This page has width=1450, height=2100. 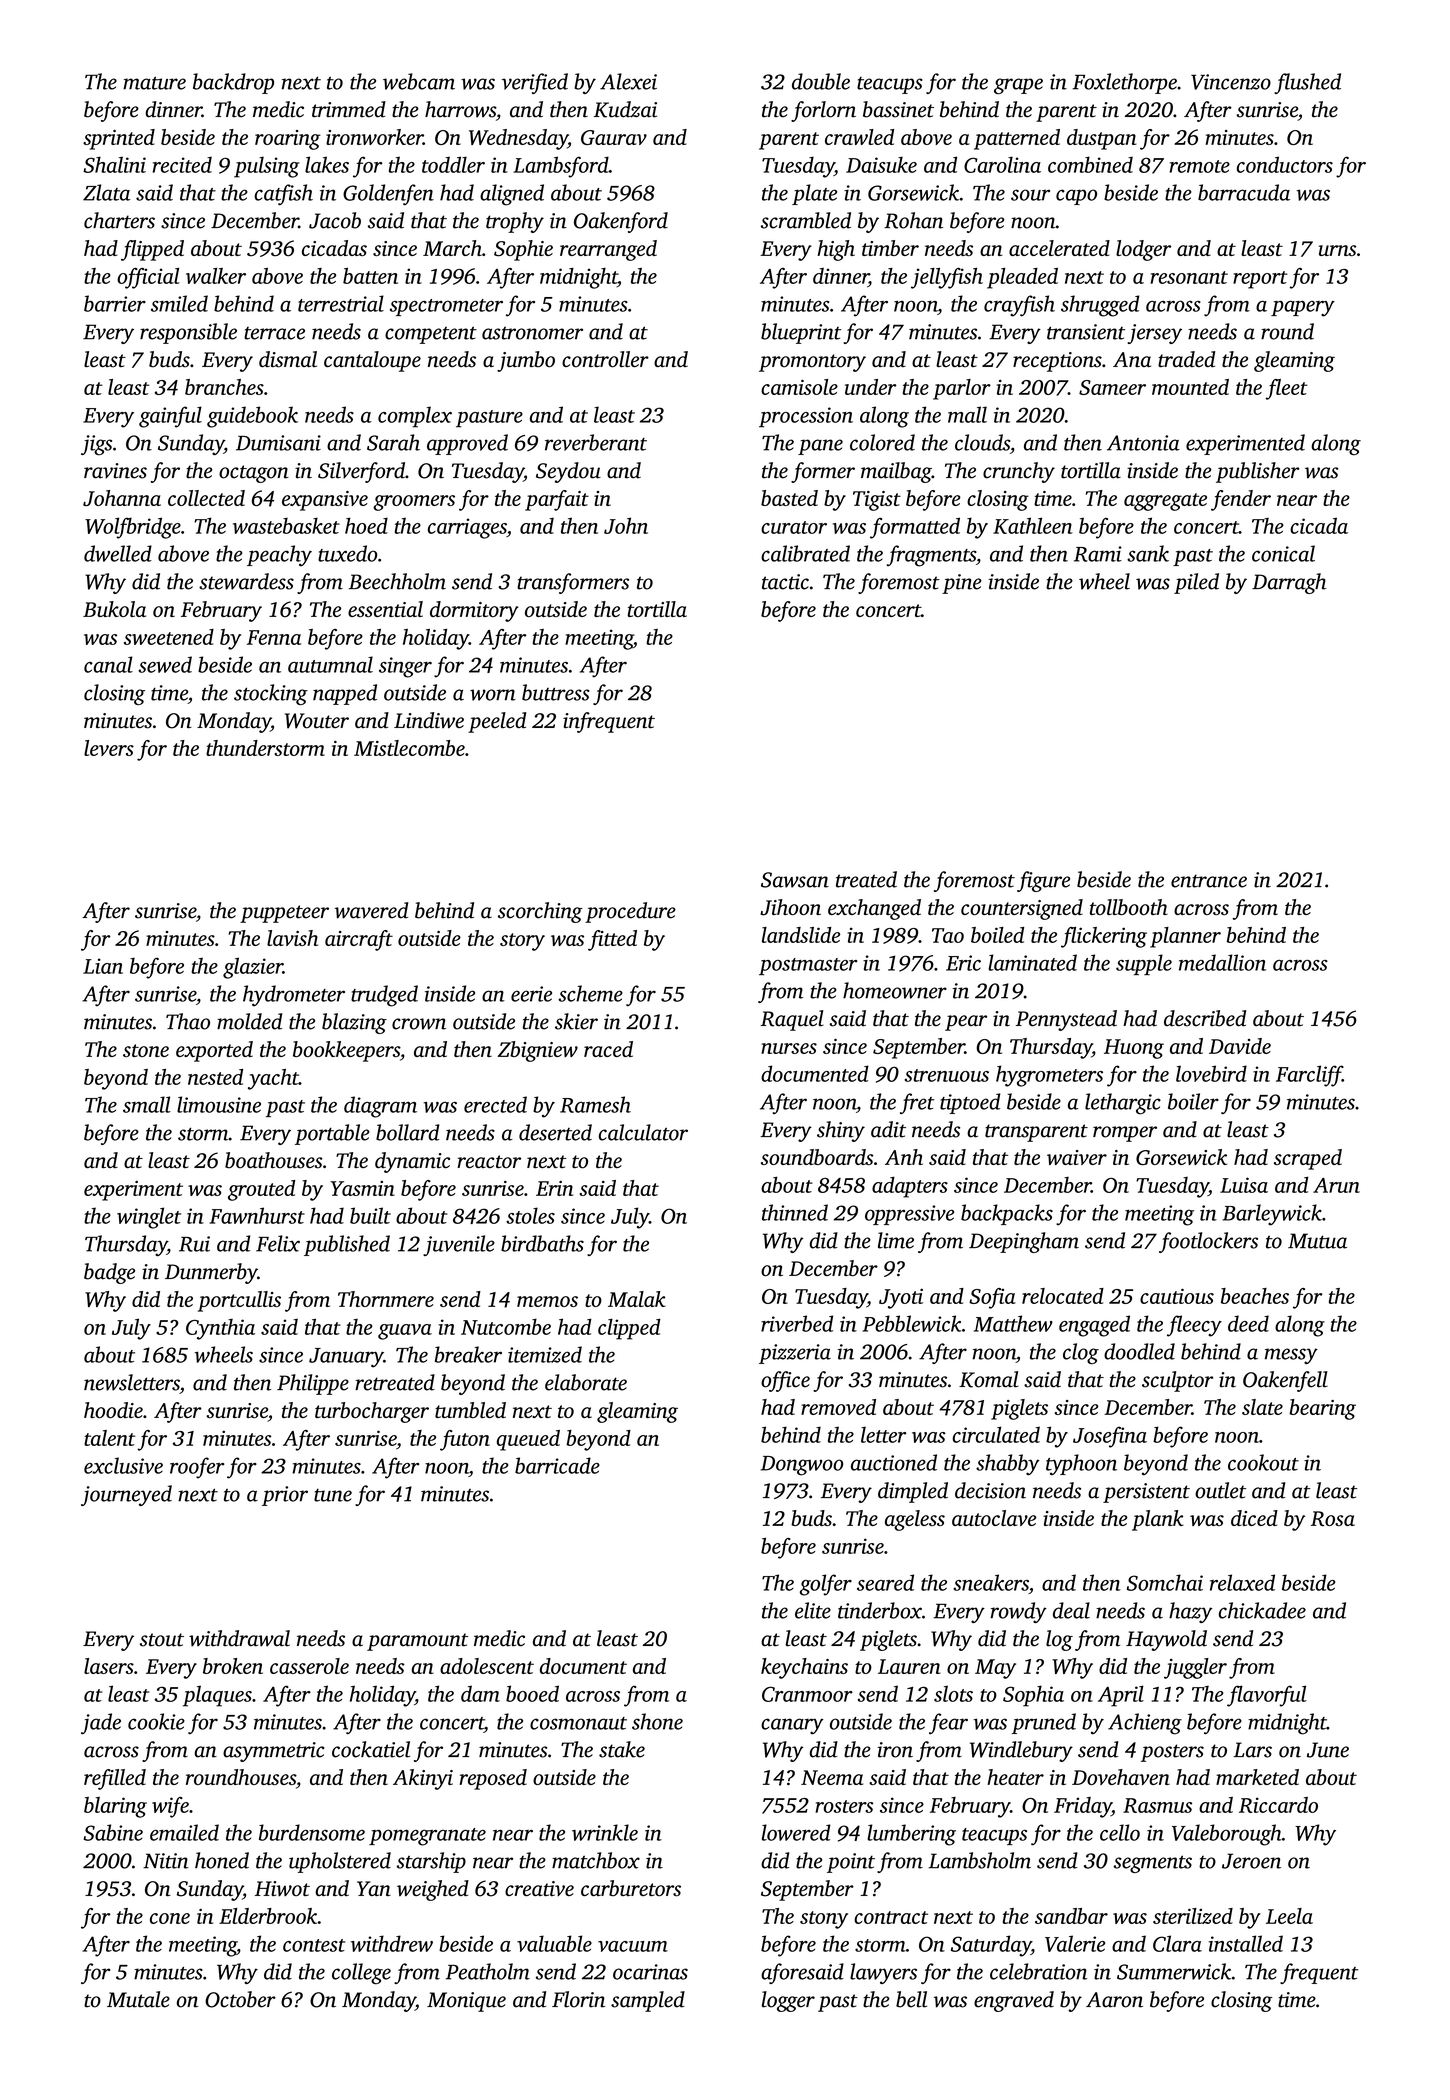 I want to click on backdrop, so click(x=233, y=83).
